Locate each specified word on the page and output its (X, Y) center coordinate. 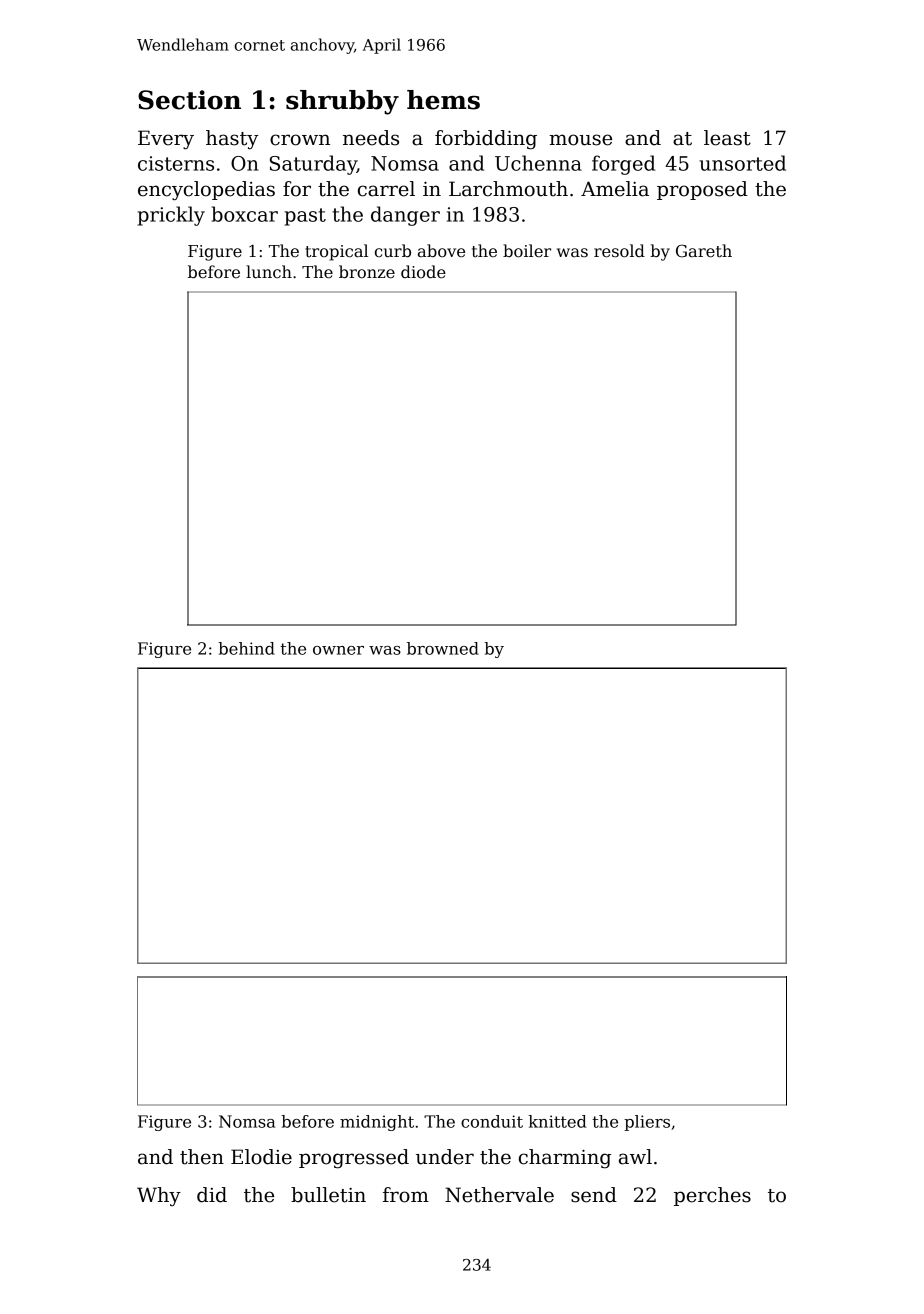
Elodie (261, 1157)
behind (246, 648)
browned (443, 648)
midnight (377, 1123)
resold (619, 251)
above (441, 251)
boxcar (245, 214)
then (202, 1157)
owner (338, 650)
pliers (647, 1123)
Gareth (704, 251)
